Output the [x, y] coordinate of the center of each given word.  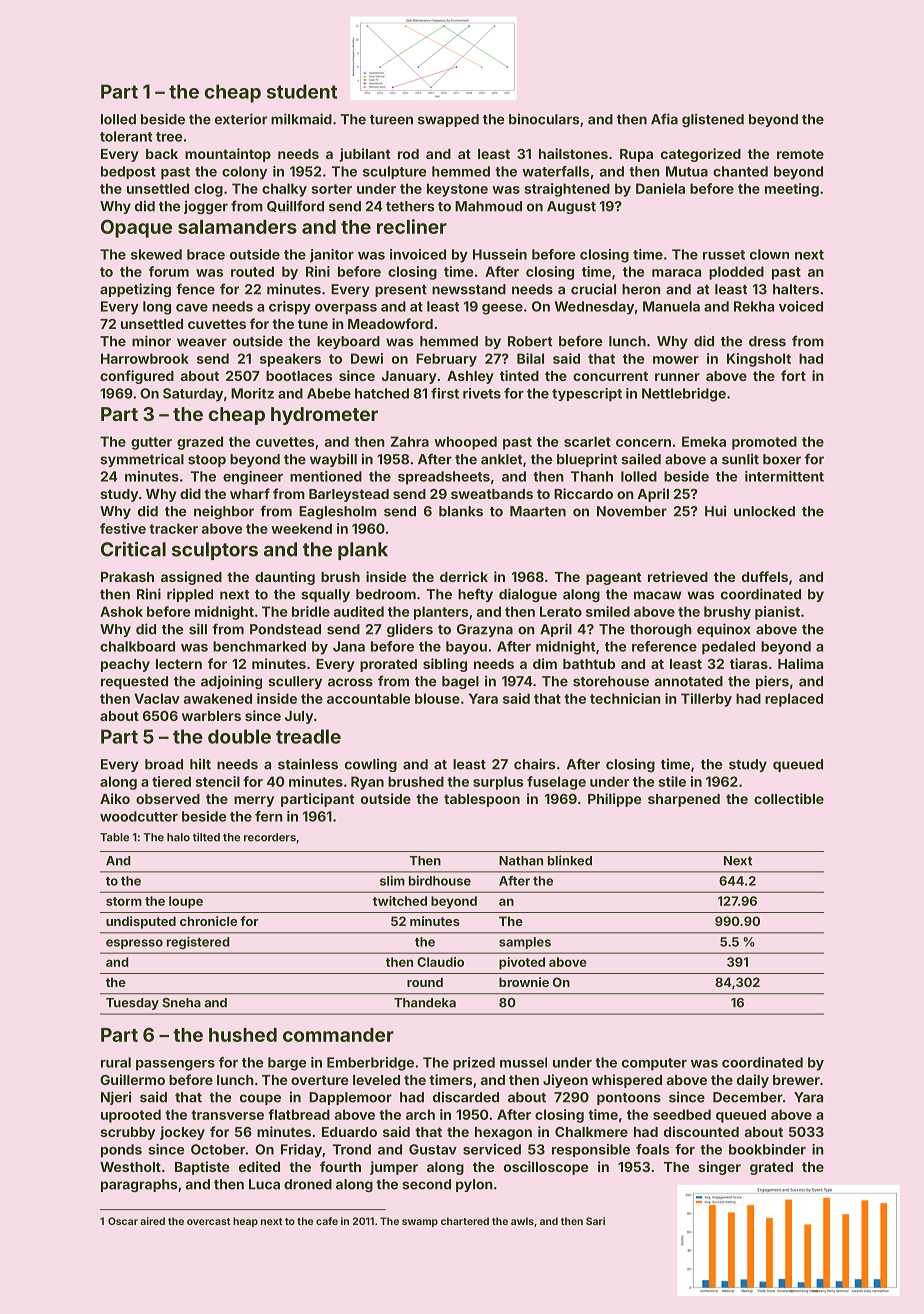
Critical [133, 549]
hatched [382, 393]
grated [771, 1168]
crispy [290, 308]
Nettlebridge [684, 395]
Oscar [123, 1221]
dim [545, 663]
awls [522, 1221]
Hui [715, 511]
